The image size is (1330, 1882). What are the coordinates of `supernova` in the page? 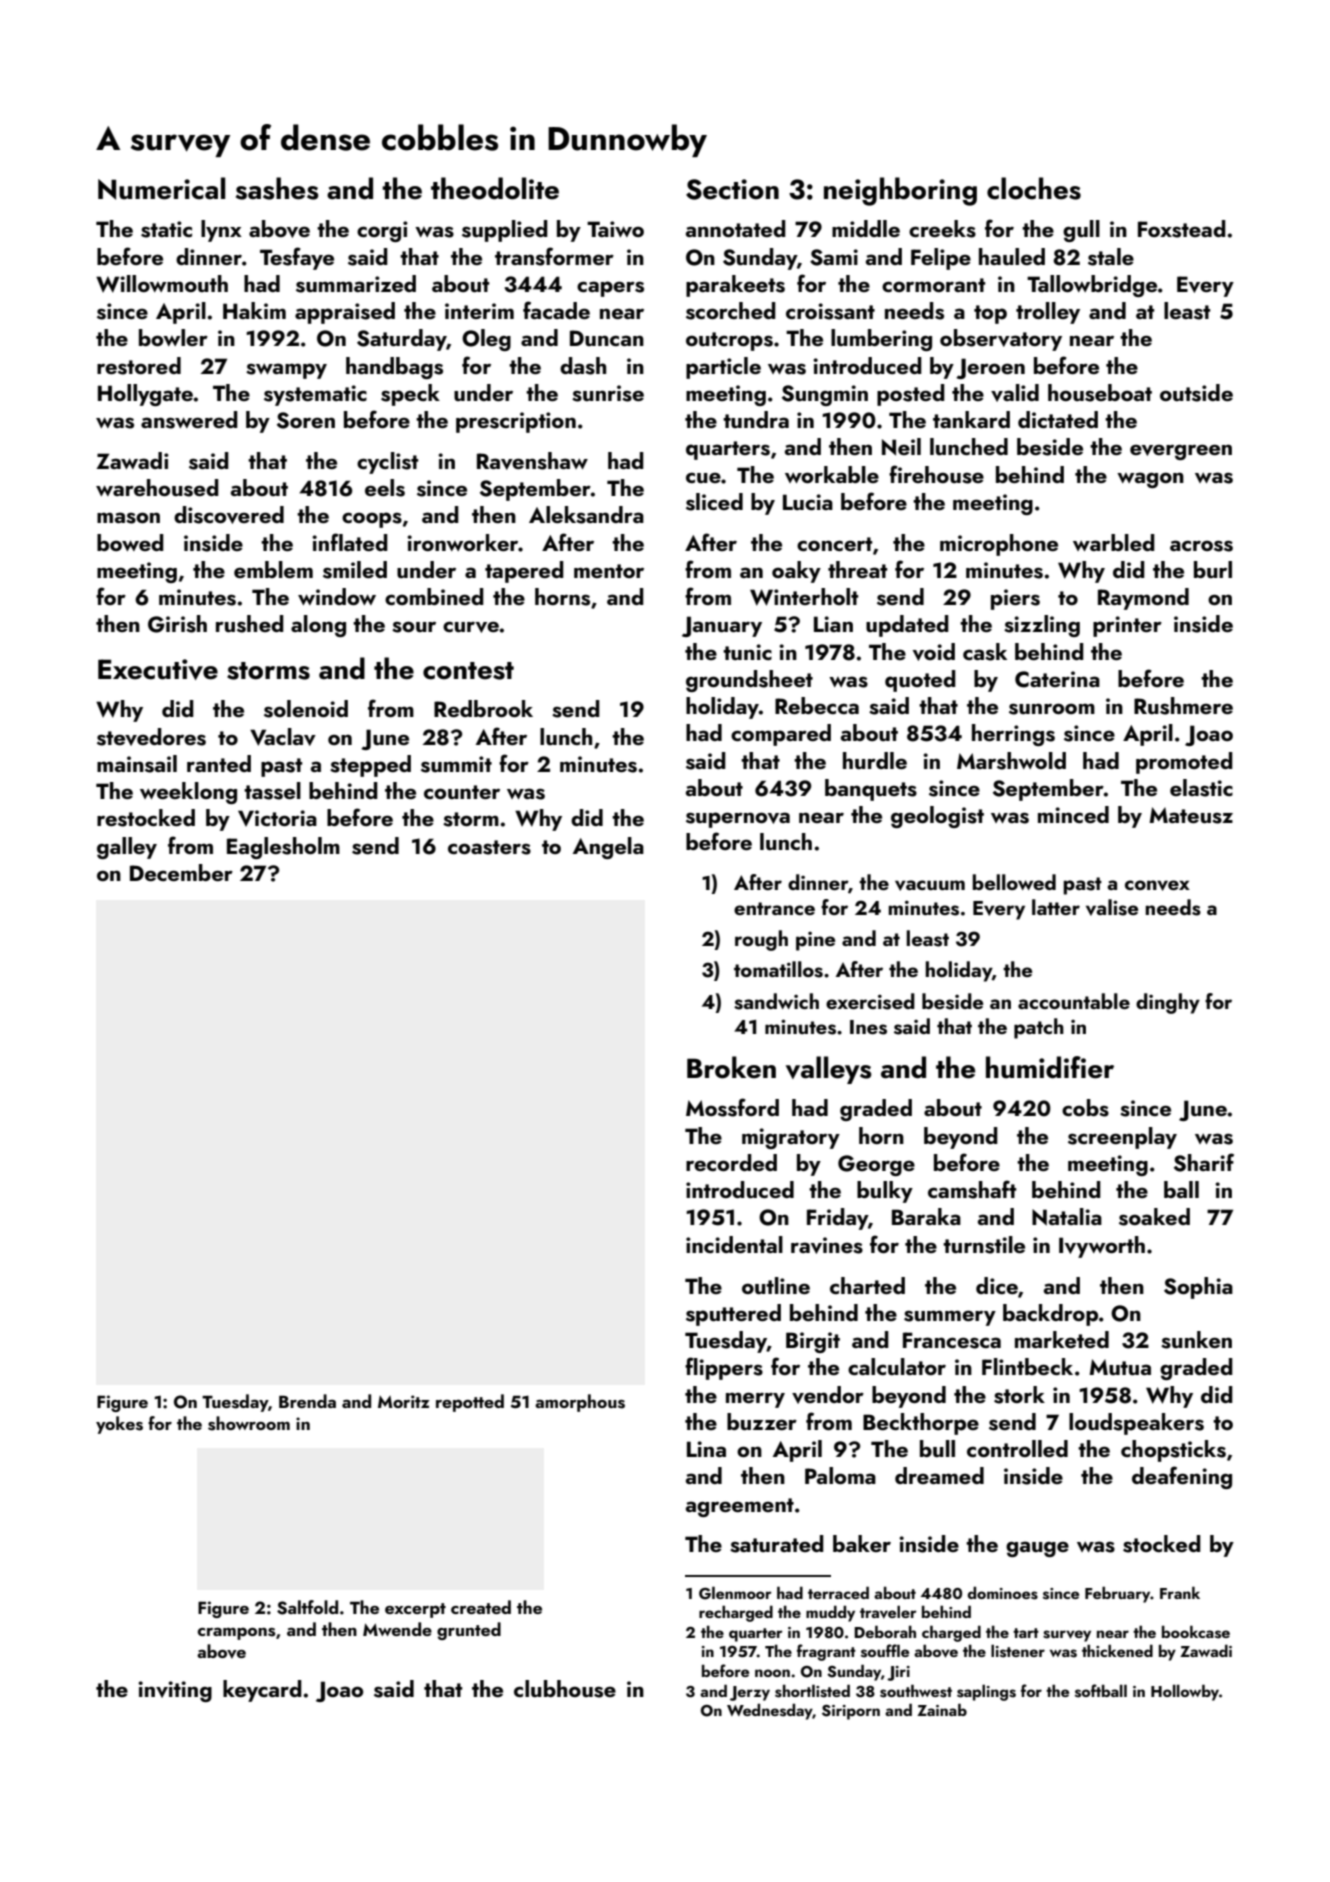 It's located at (738, 820).
